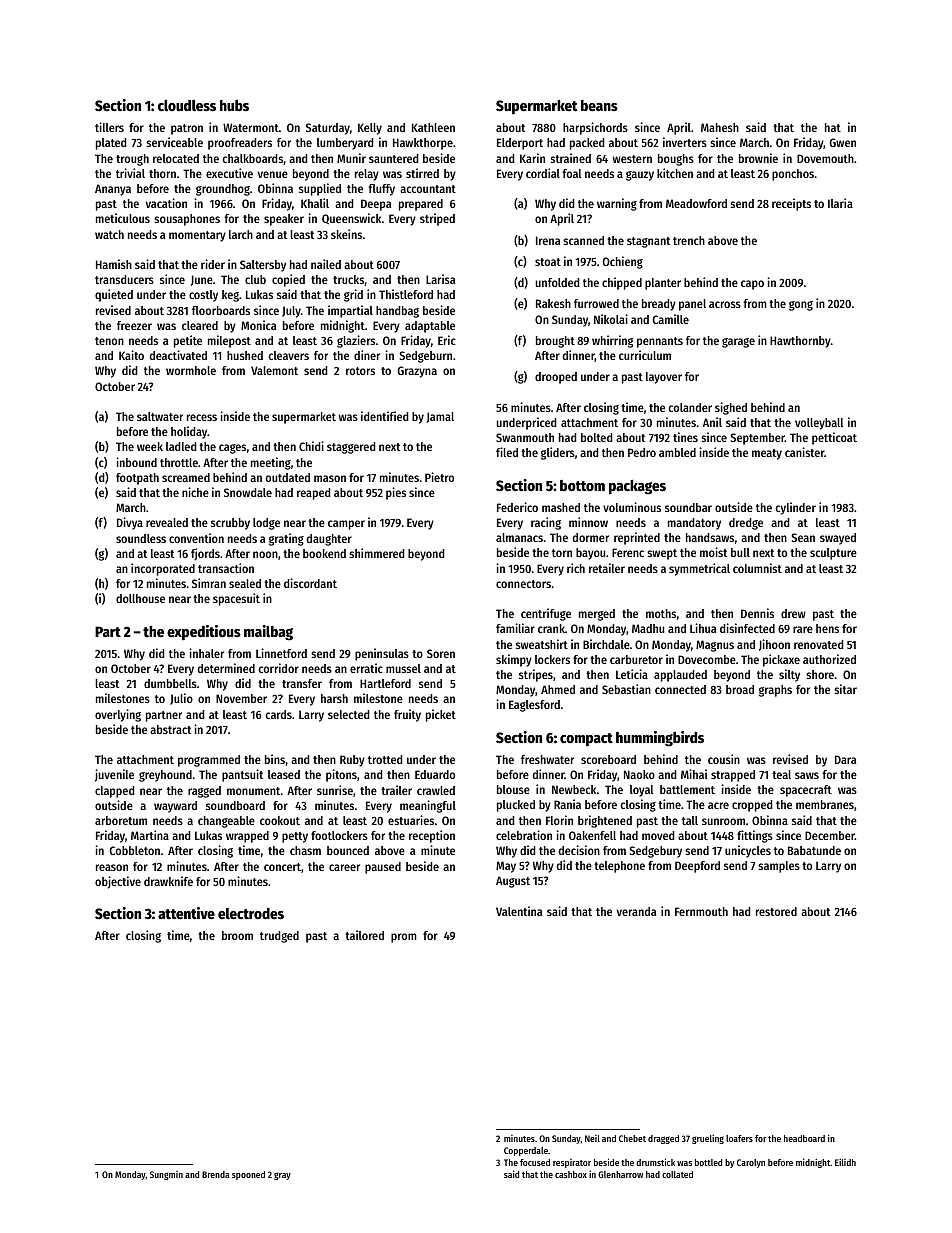 The height and width of the image is (1233, 952). Describe the element at coordinates (165, 776) in the image. I see `greyhound` at that location.
